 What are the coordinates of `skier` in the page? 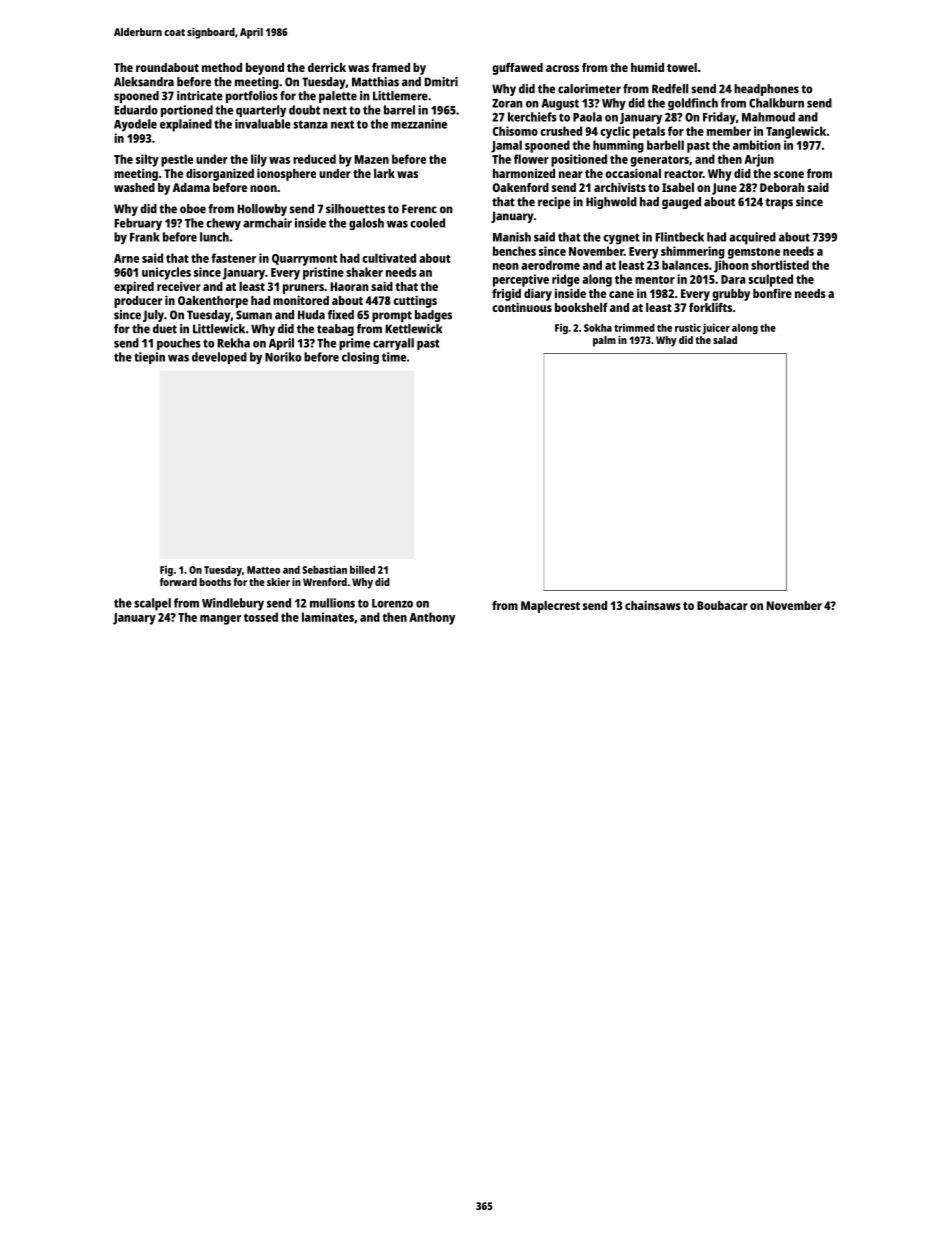 It's located at (278, 582).
